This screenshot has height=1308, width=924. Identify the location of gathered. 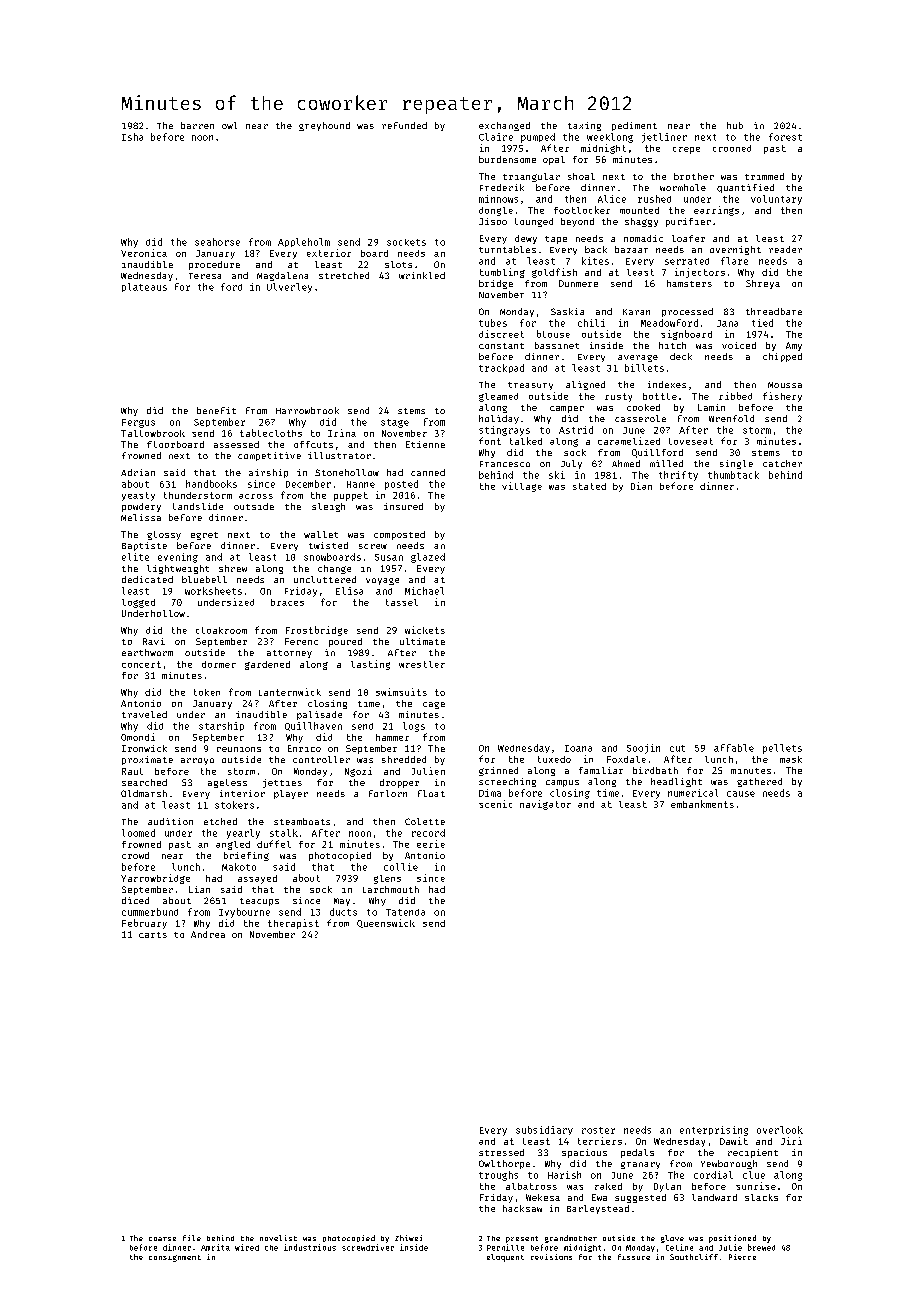
(759, 782).
